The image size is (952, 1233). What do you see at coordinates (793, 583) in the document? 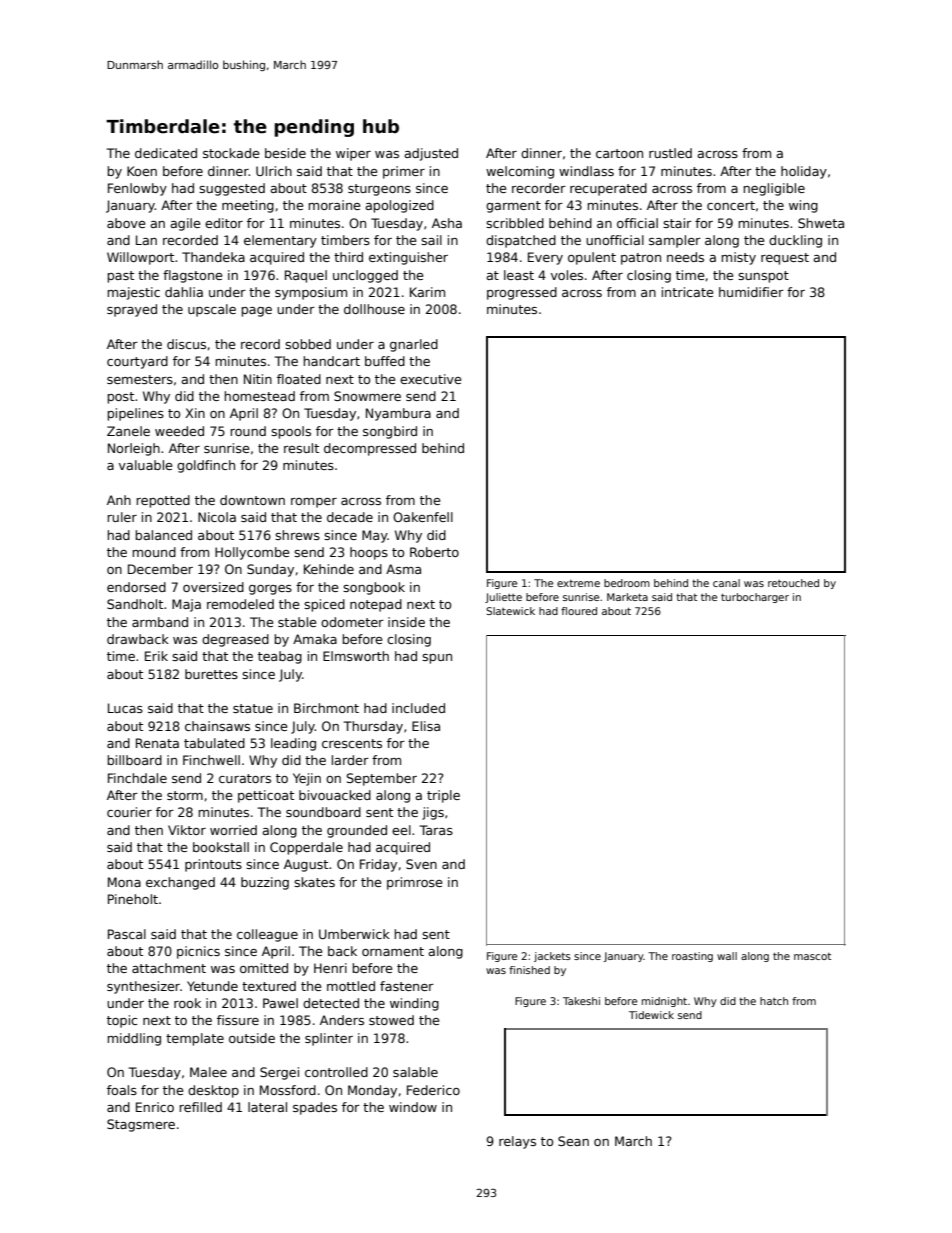
I see `retouched` at bounding box center [793, 583].
